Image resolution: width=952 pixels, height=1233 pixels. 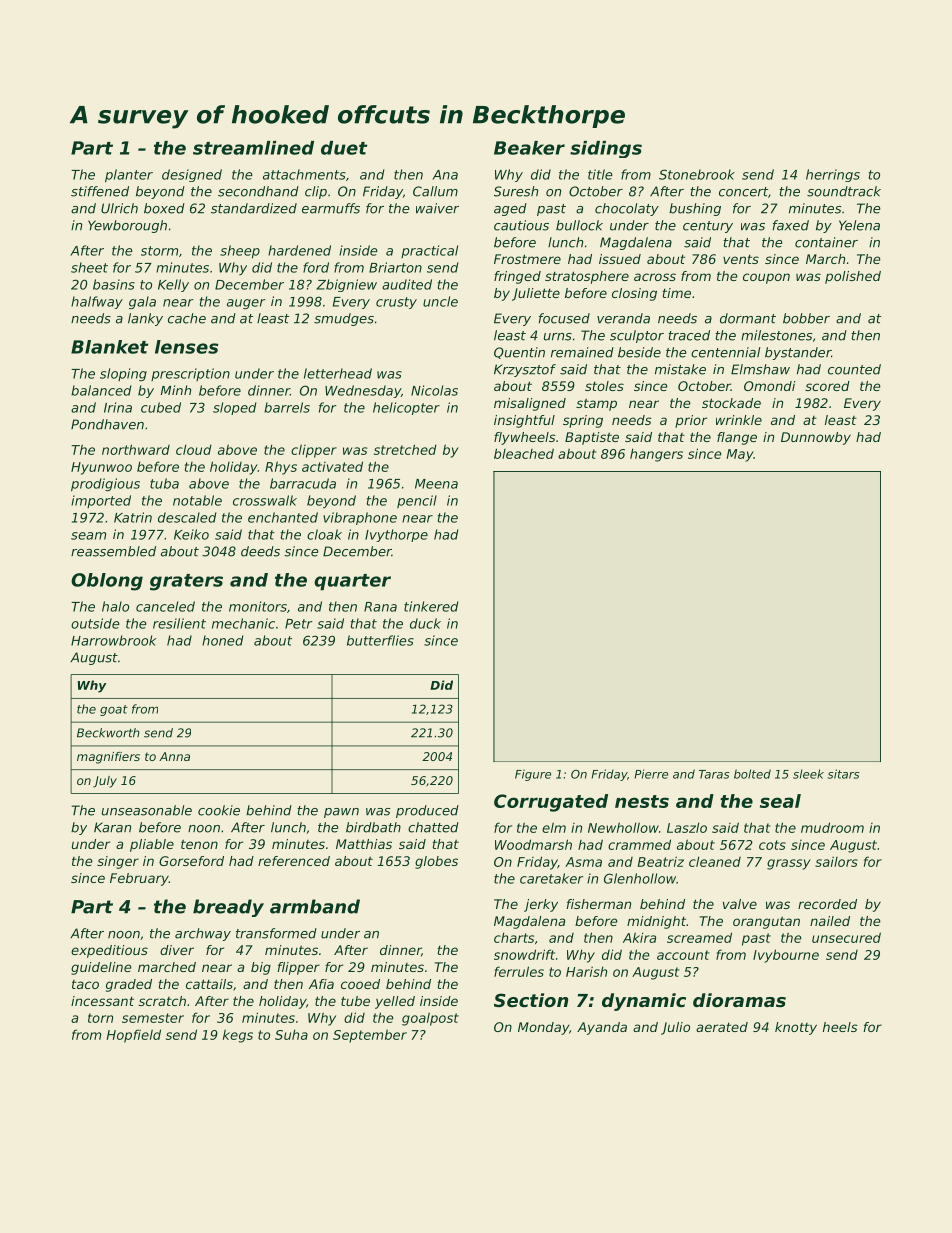 What do you see at coordinates (109, 951) in the image?
I see `expeditious` at bounding box center [109, 951].
